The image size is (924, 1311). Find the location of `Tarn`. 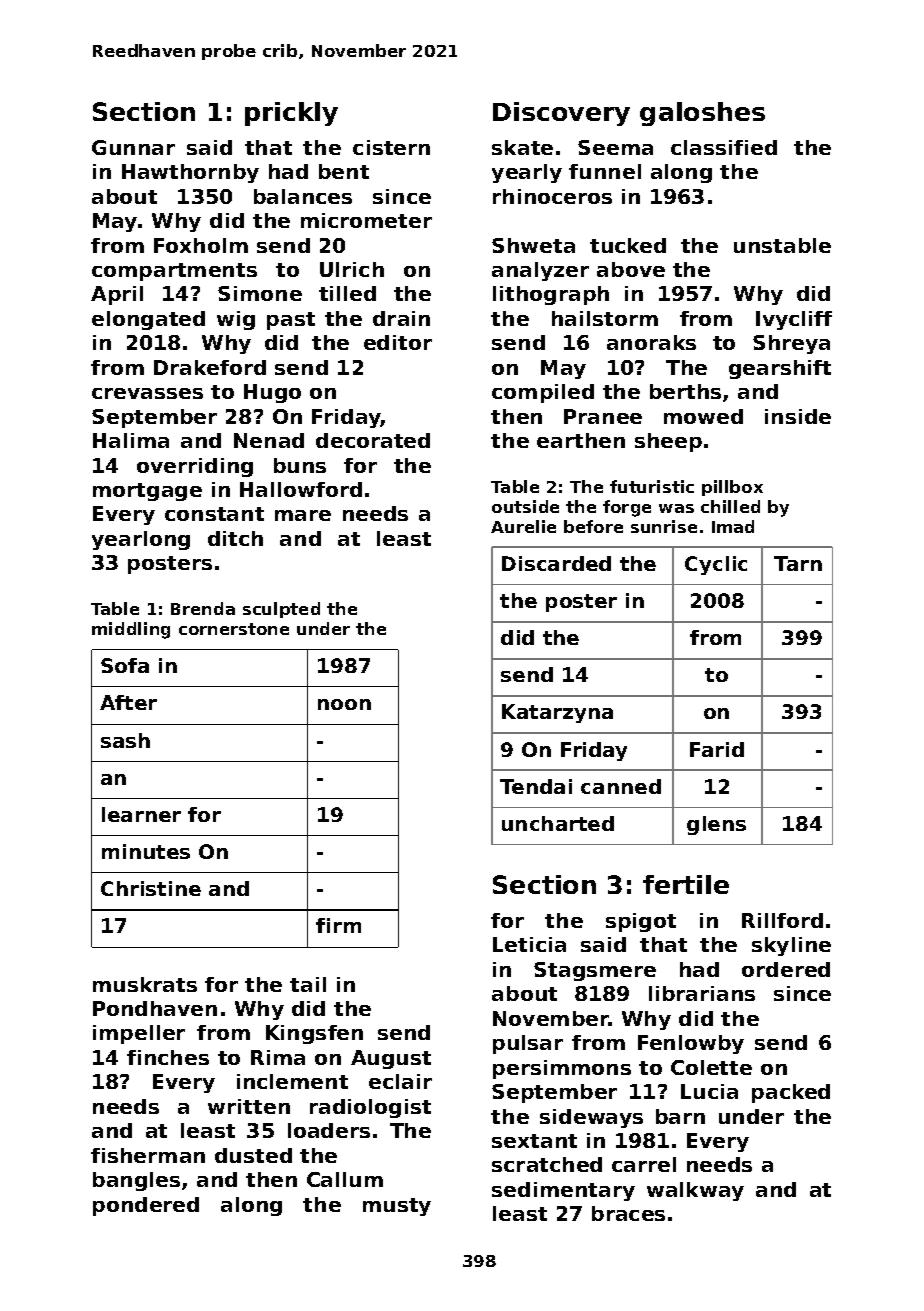

Tarn is located at coordinates (798, 563).
